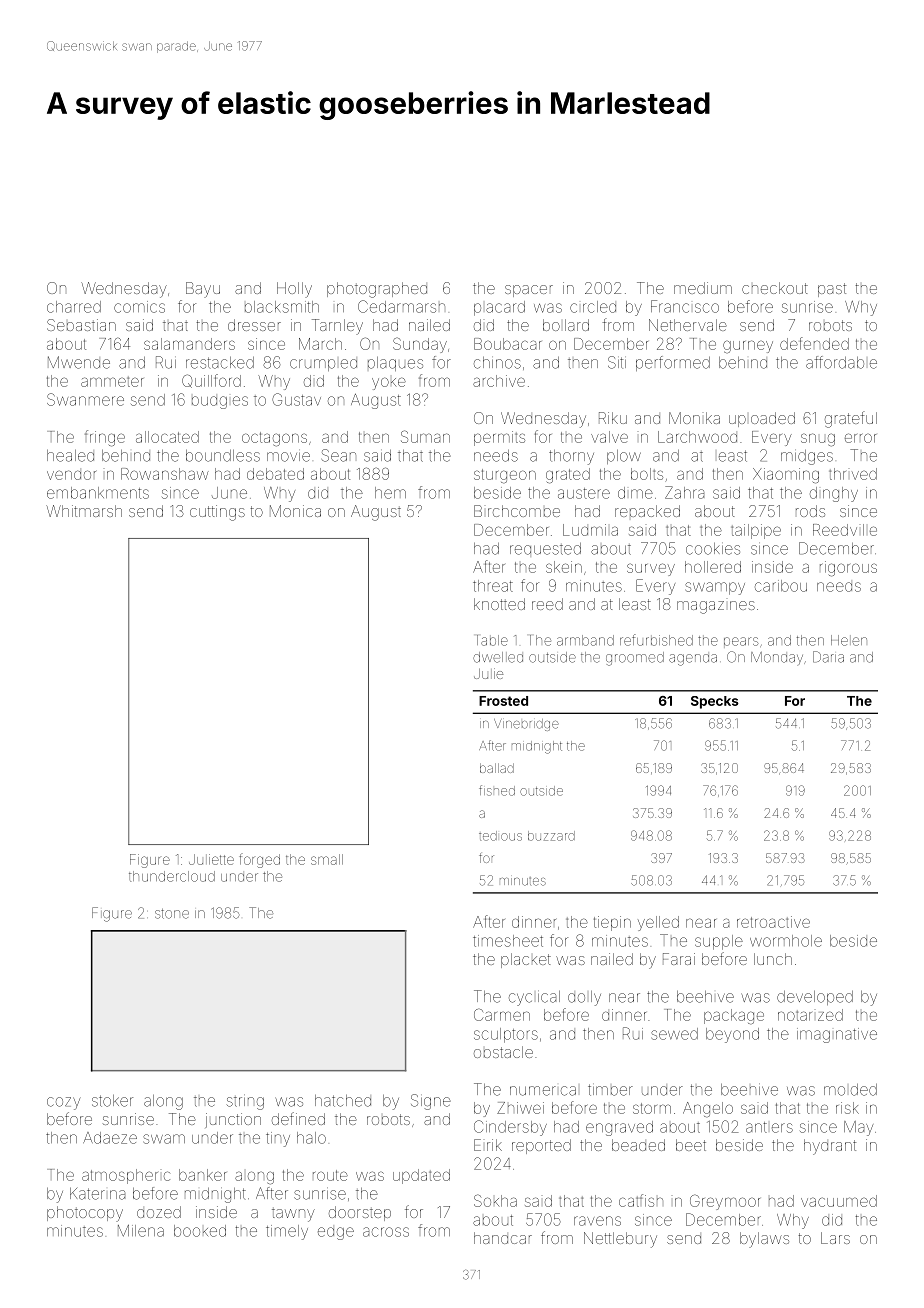 This screenshot has width=924, height=1308. What do you see at coordinates (172, 914) in the screenshot?
I see `stone` at bounding box center [172, 914].
